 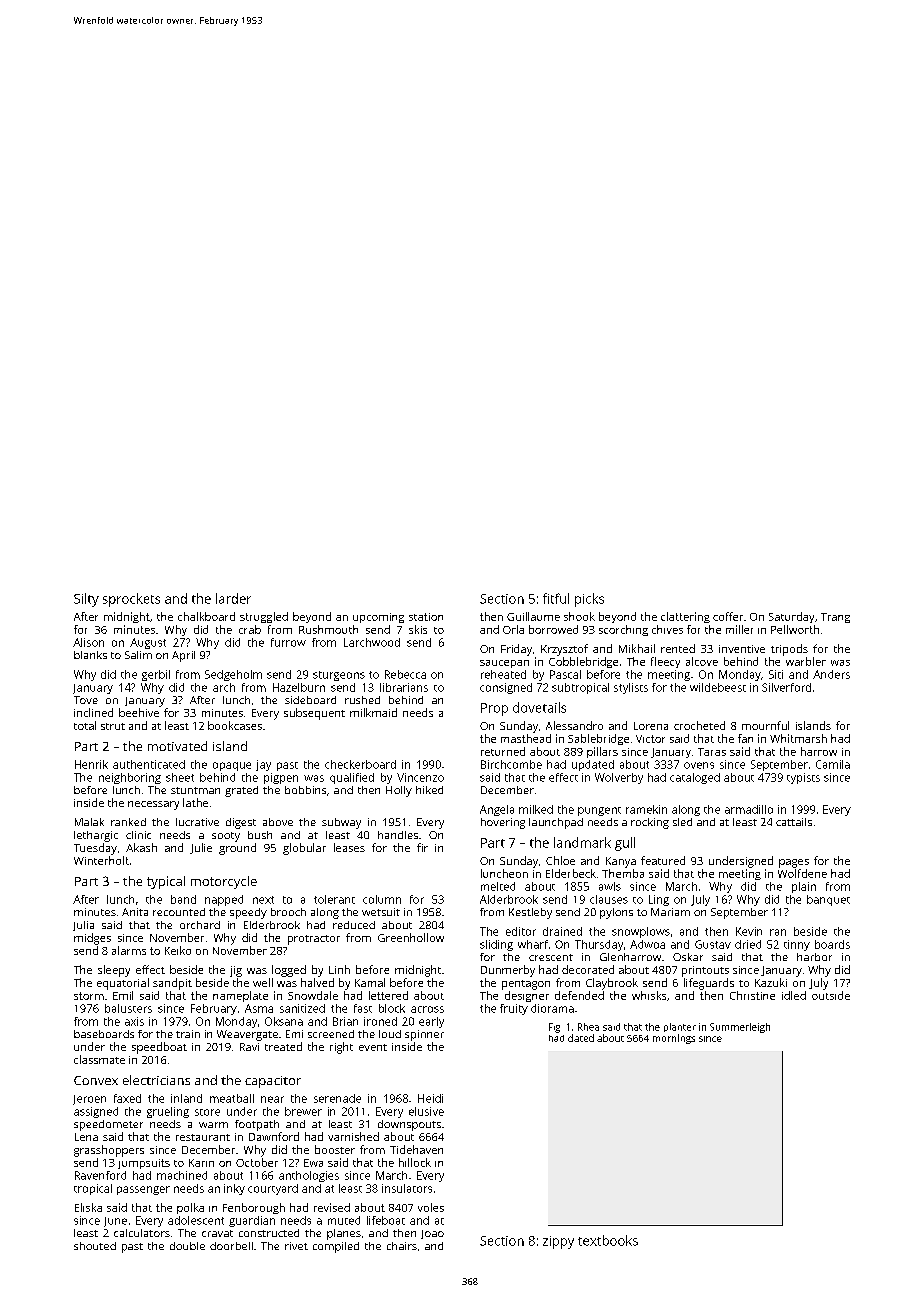 I want to click on gerbil, so click(x=156, y=675).
